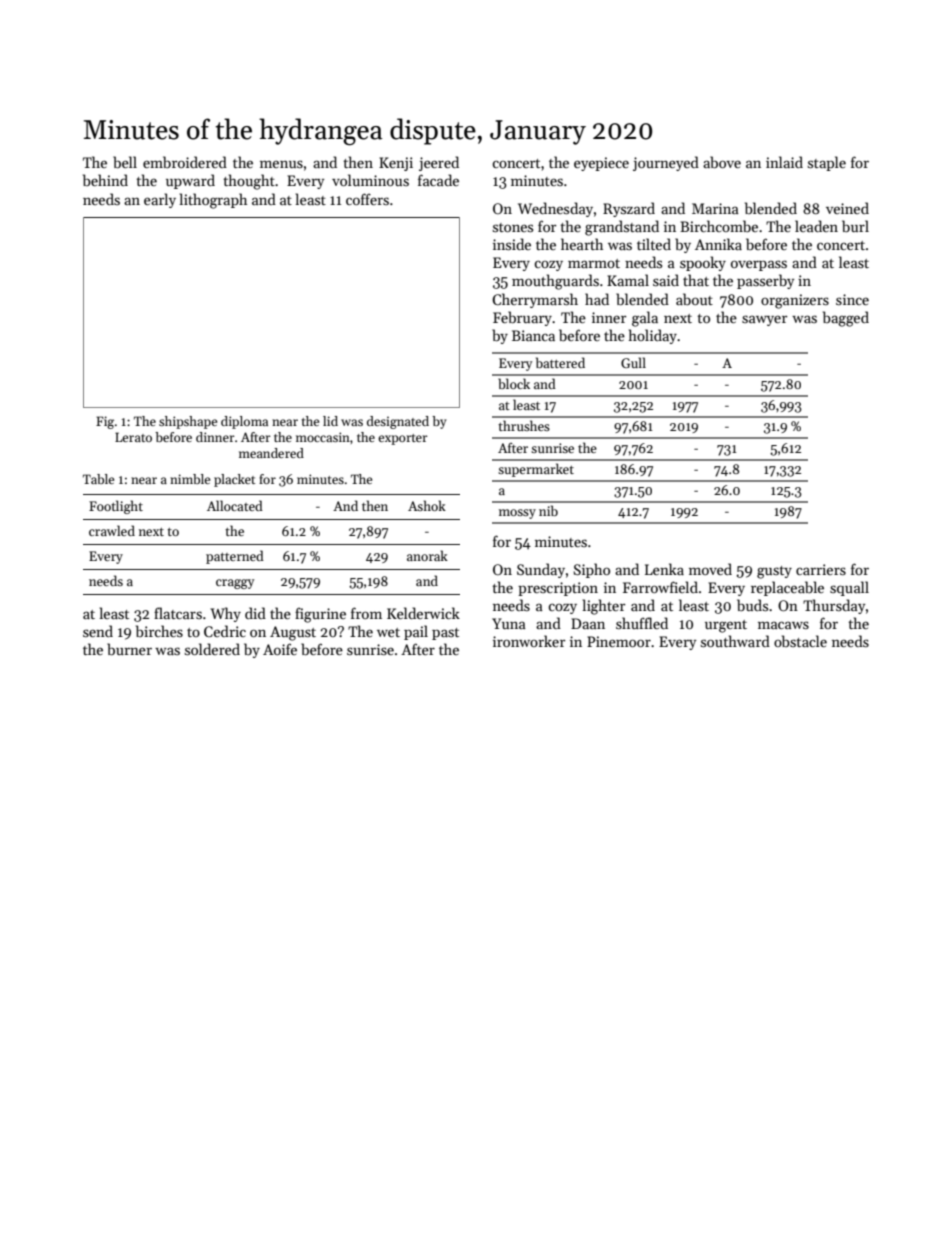  Describe the element at coordinates (280, 649) in the document. I see `Aoife` at that location.
